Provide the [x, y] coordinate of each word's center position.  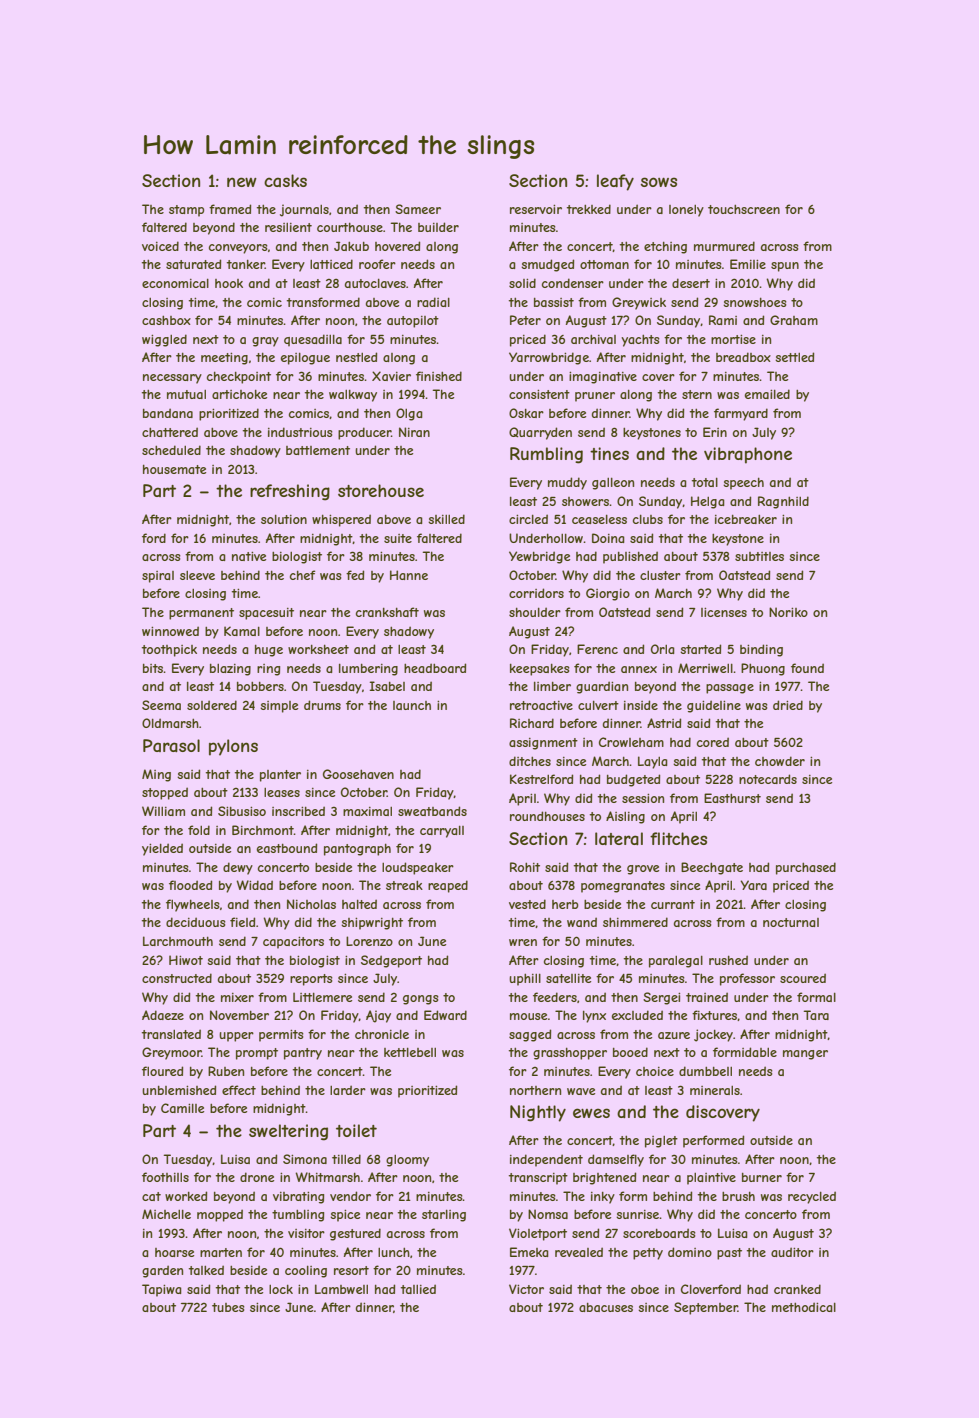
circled [528, 519]
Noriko [788, 612]
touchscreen [744, 209]
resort [351, 1270]
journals [304, 210]
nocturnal [791, 922]
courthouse [350, 227]
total [705, 482]
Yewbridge [539, 557]
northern [535, 1090]
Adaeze [163, 1015]
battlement [318, 450]
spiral [158, 577]
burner [762, 1177]
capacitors [293, 942]
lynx [594, 1017]
